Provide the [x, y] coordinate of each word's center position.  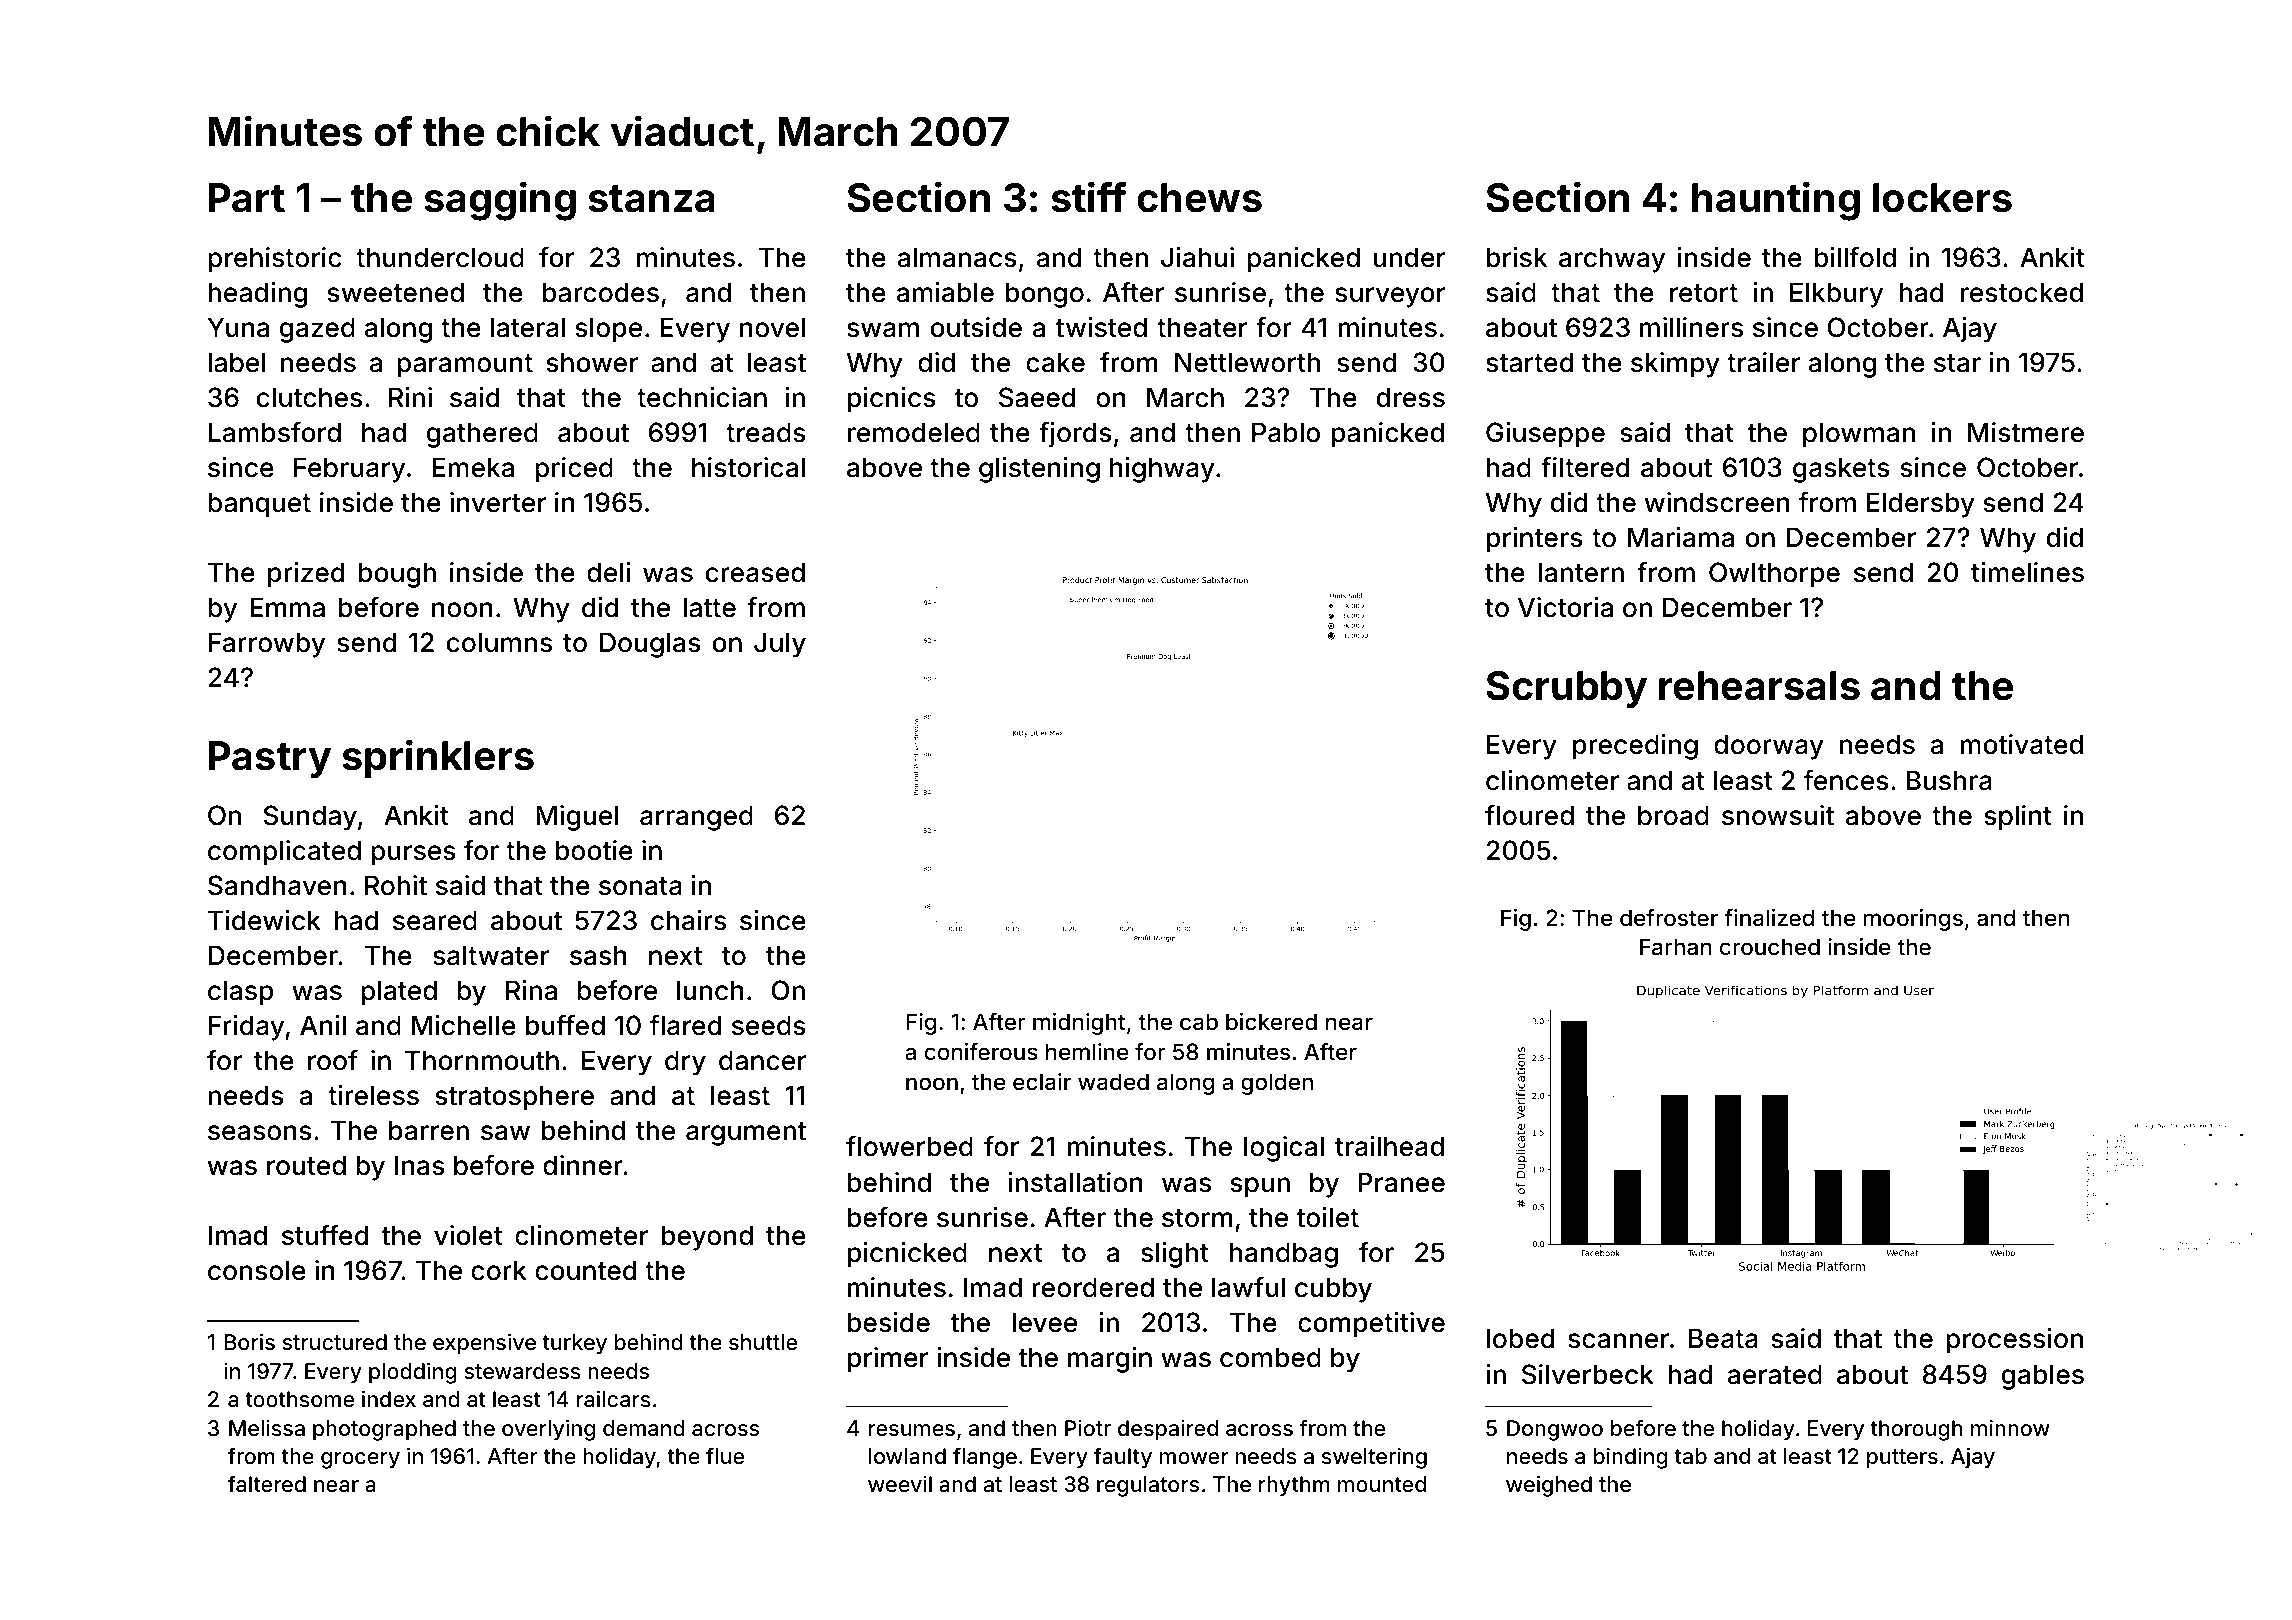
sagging [500, 201]
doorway [1769, 747]
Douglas [650, 645]
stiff [1088, 197]
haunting [1776, 201]
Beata [1723, 1338]
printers [1535, 540]
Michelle [464, 1025]
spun [1260, 1187]
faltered [267, 1483]
